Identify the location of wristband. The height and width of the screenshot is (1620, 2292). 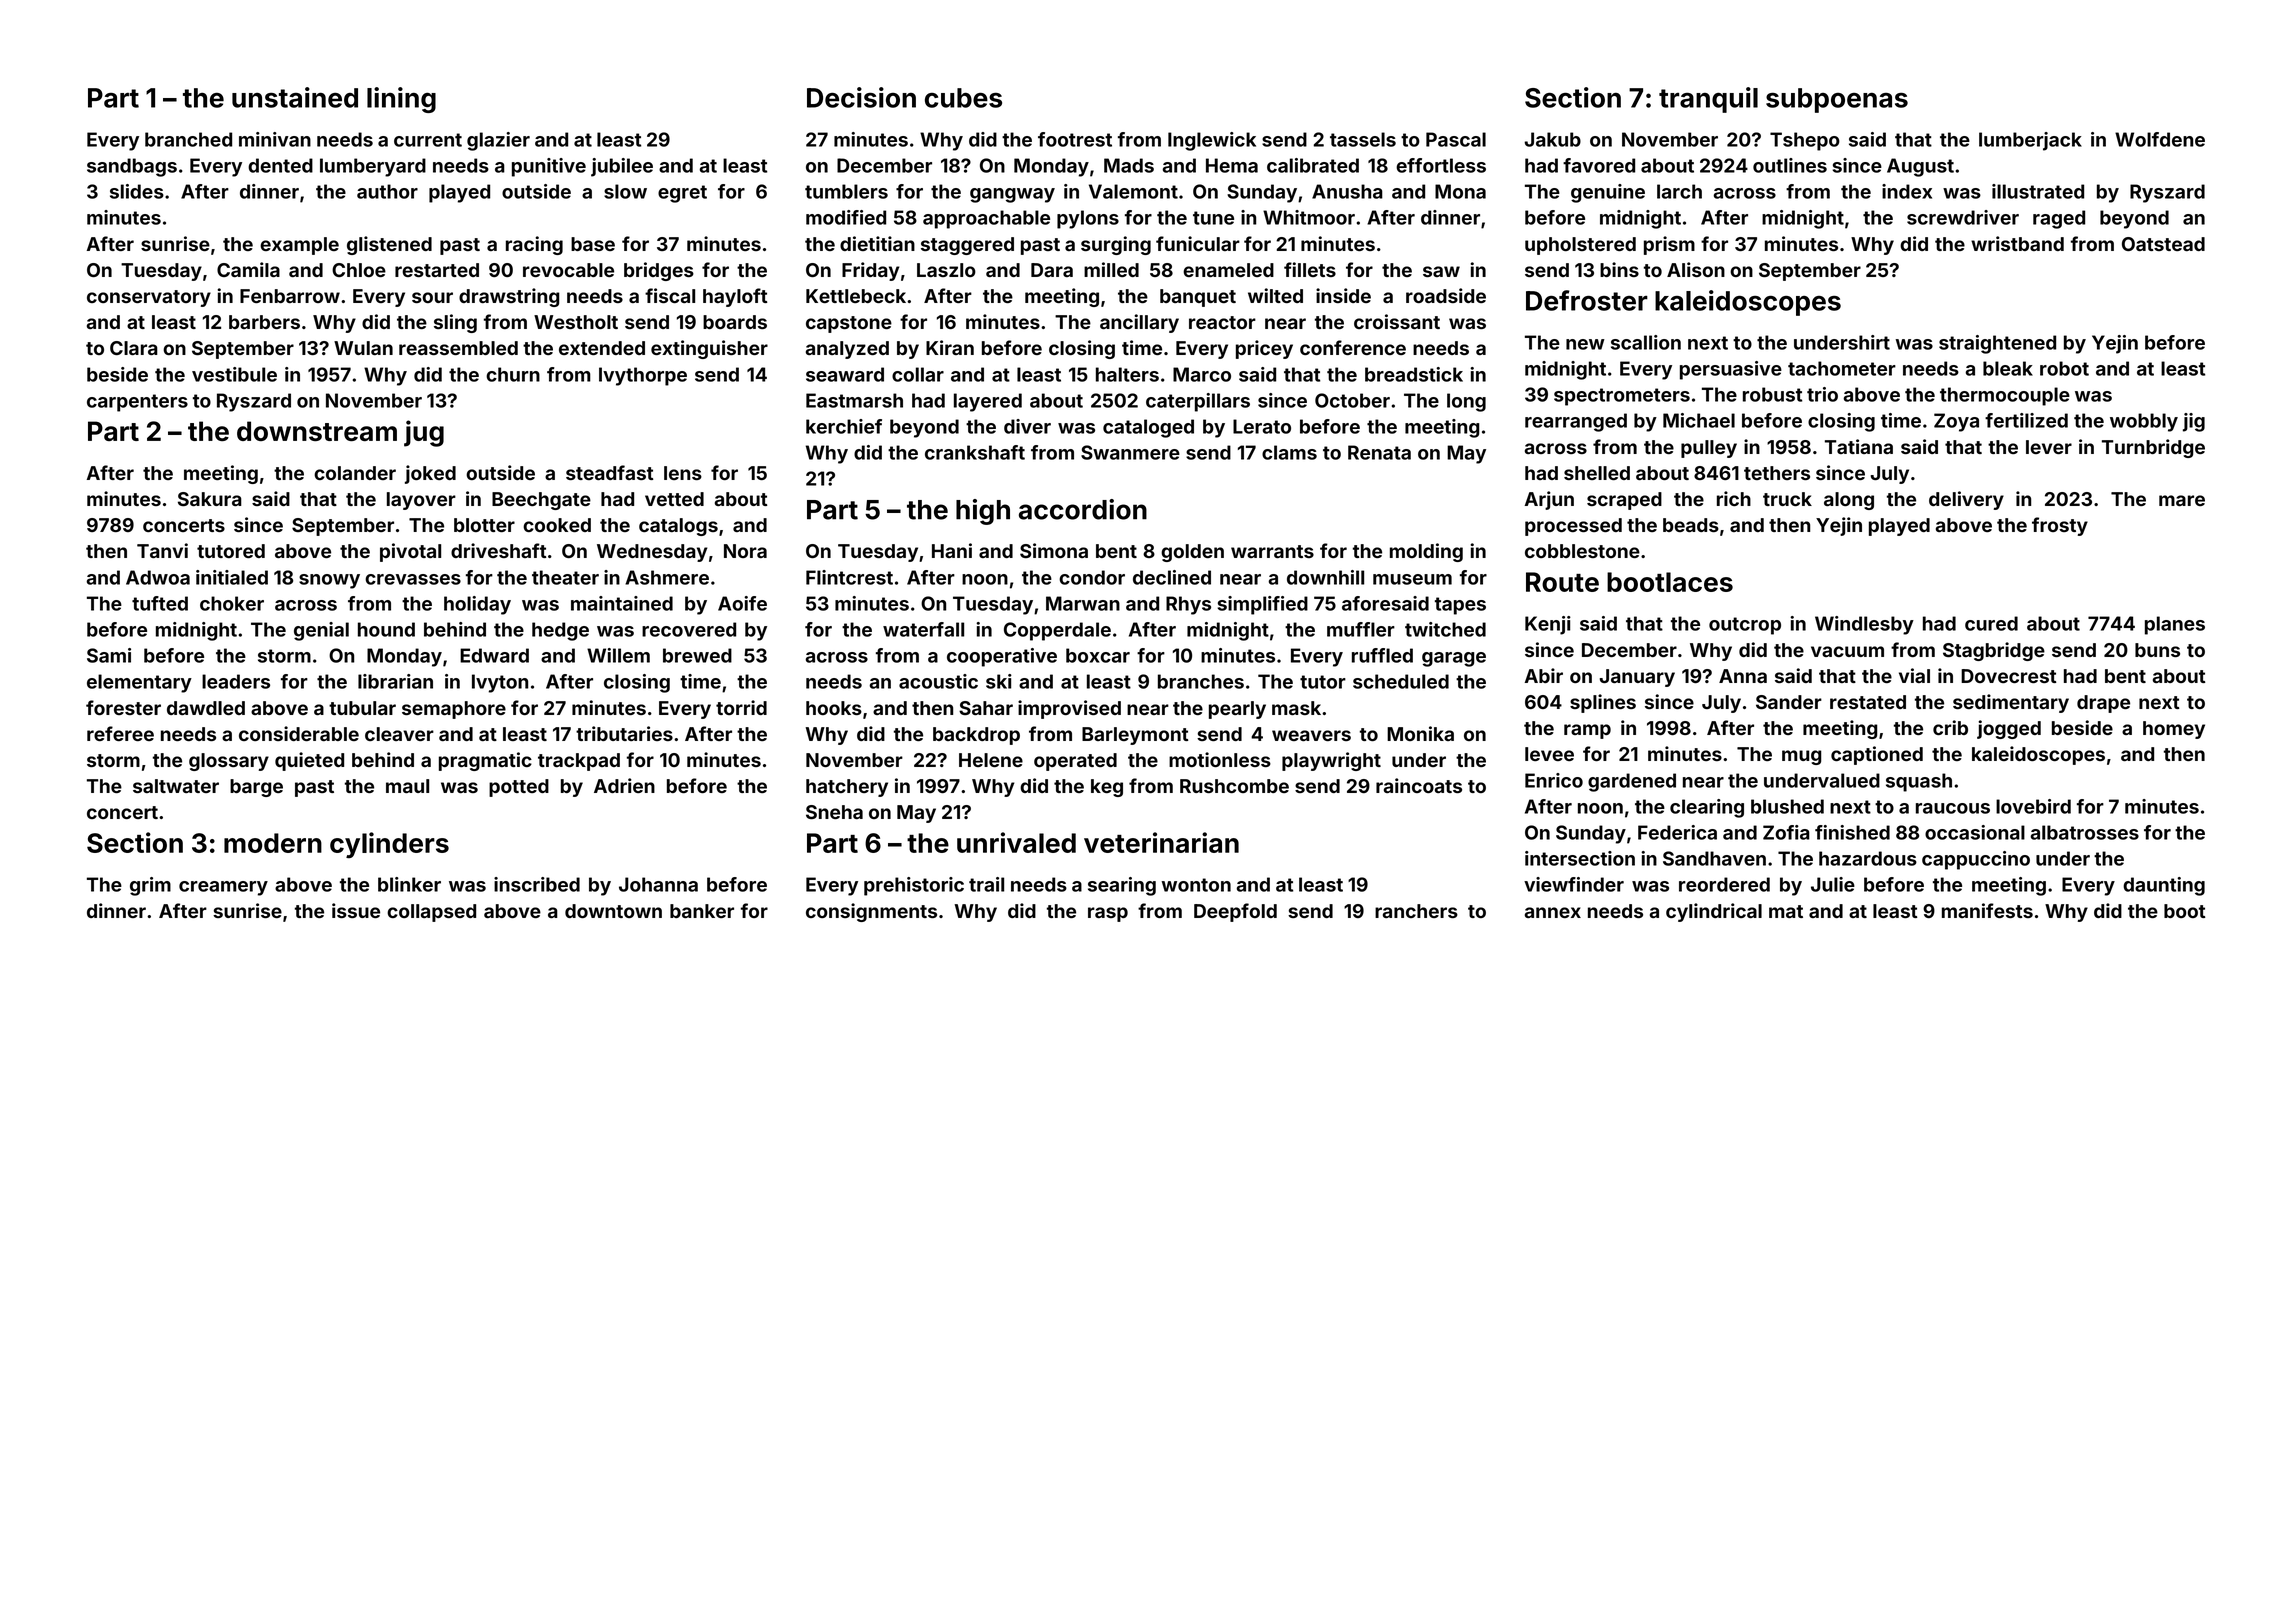
(2017, 243).
